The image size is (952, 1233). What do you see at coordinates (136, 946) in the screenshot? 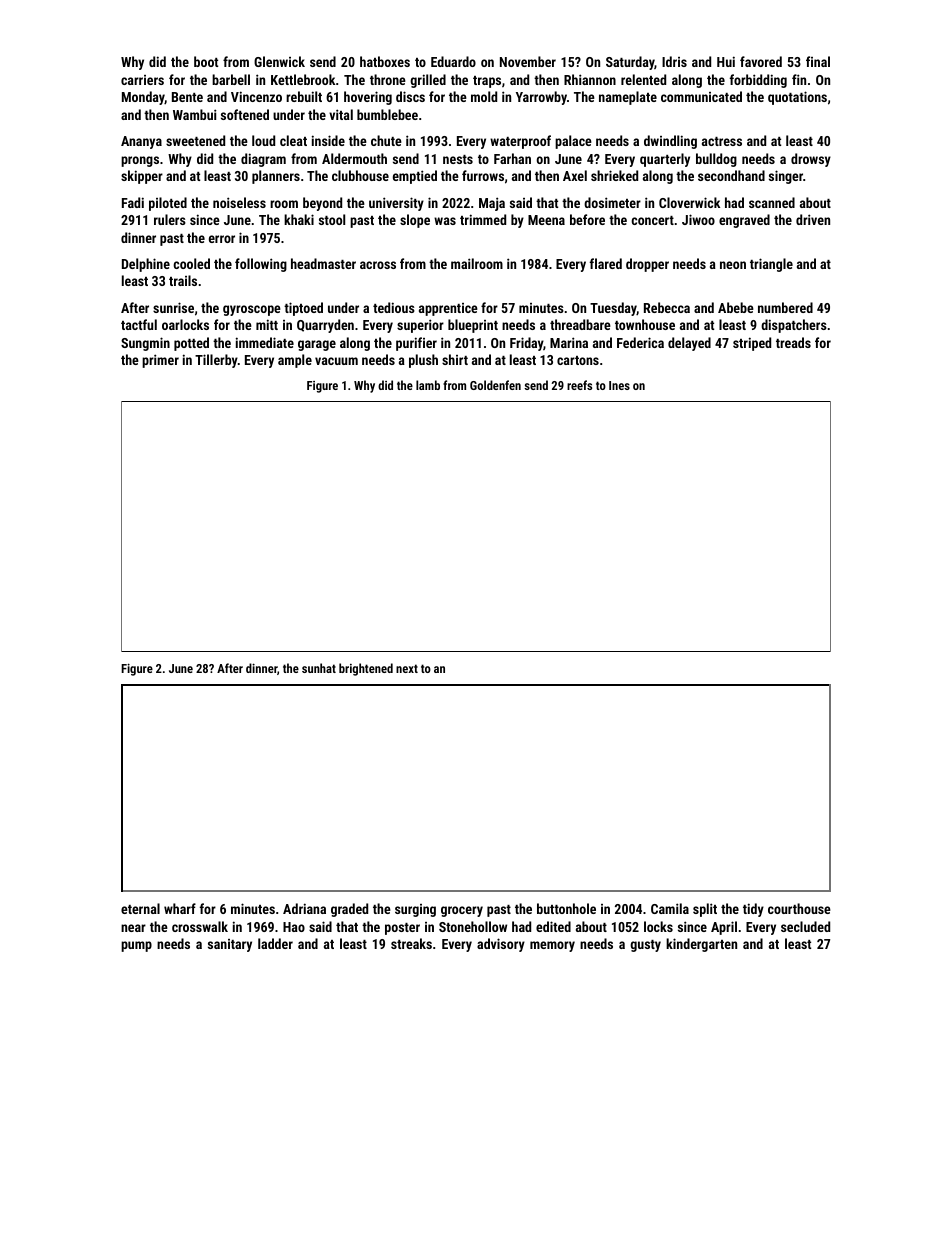
I see `pump` at bounding box center [136, 946].
